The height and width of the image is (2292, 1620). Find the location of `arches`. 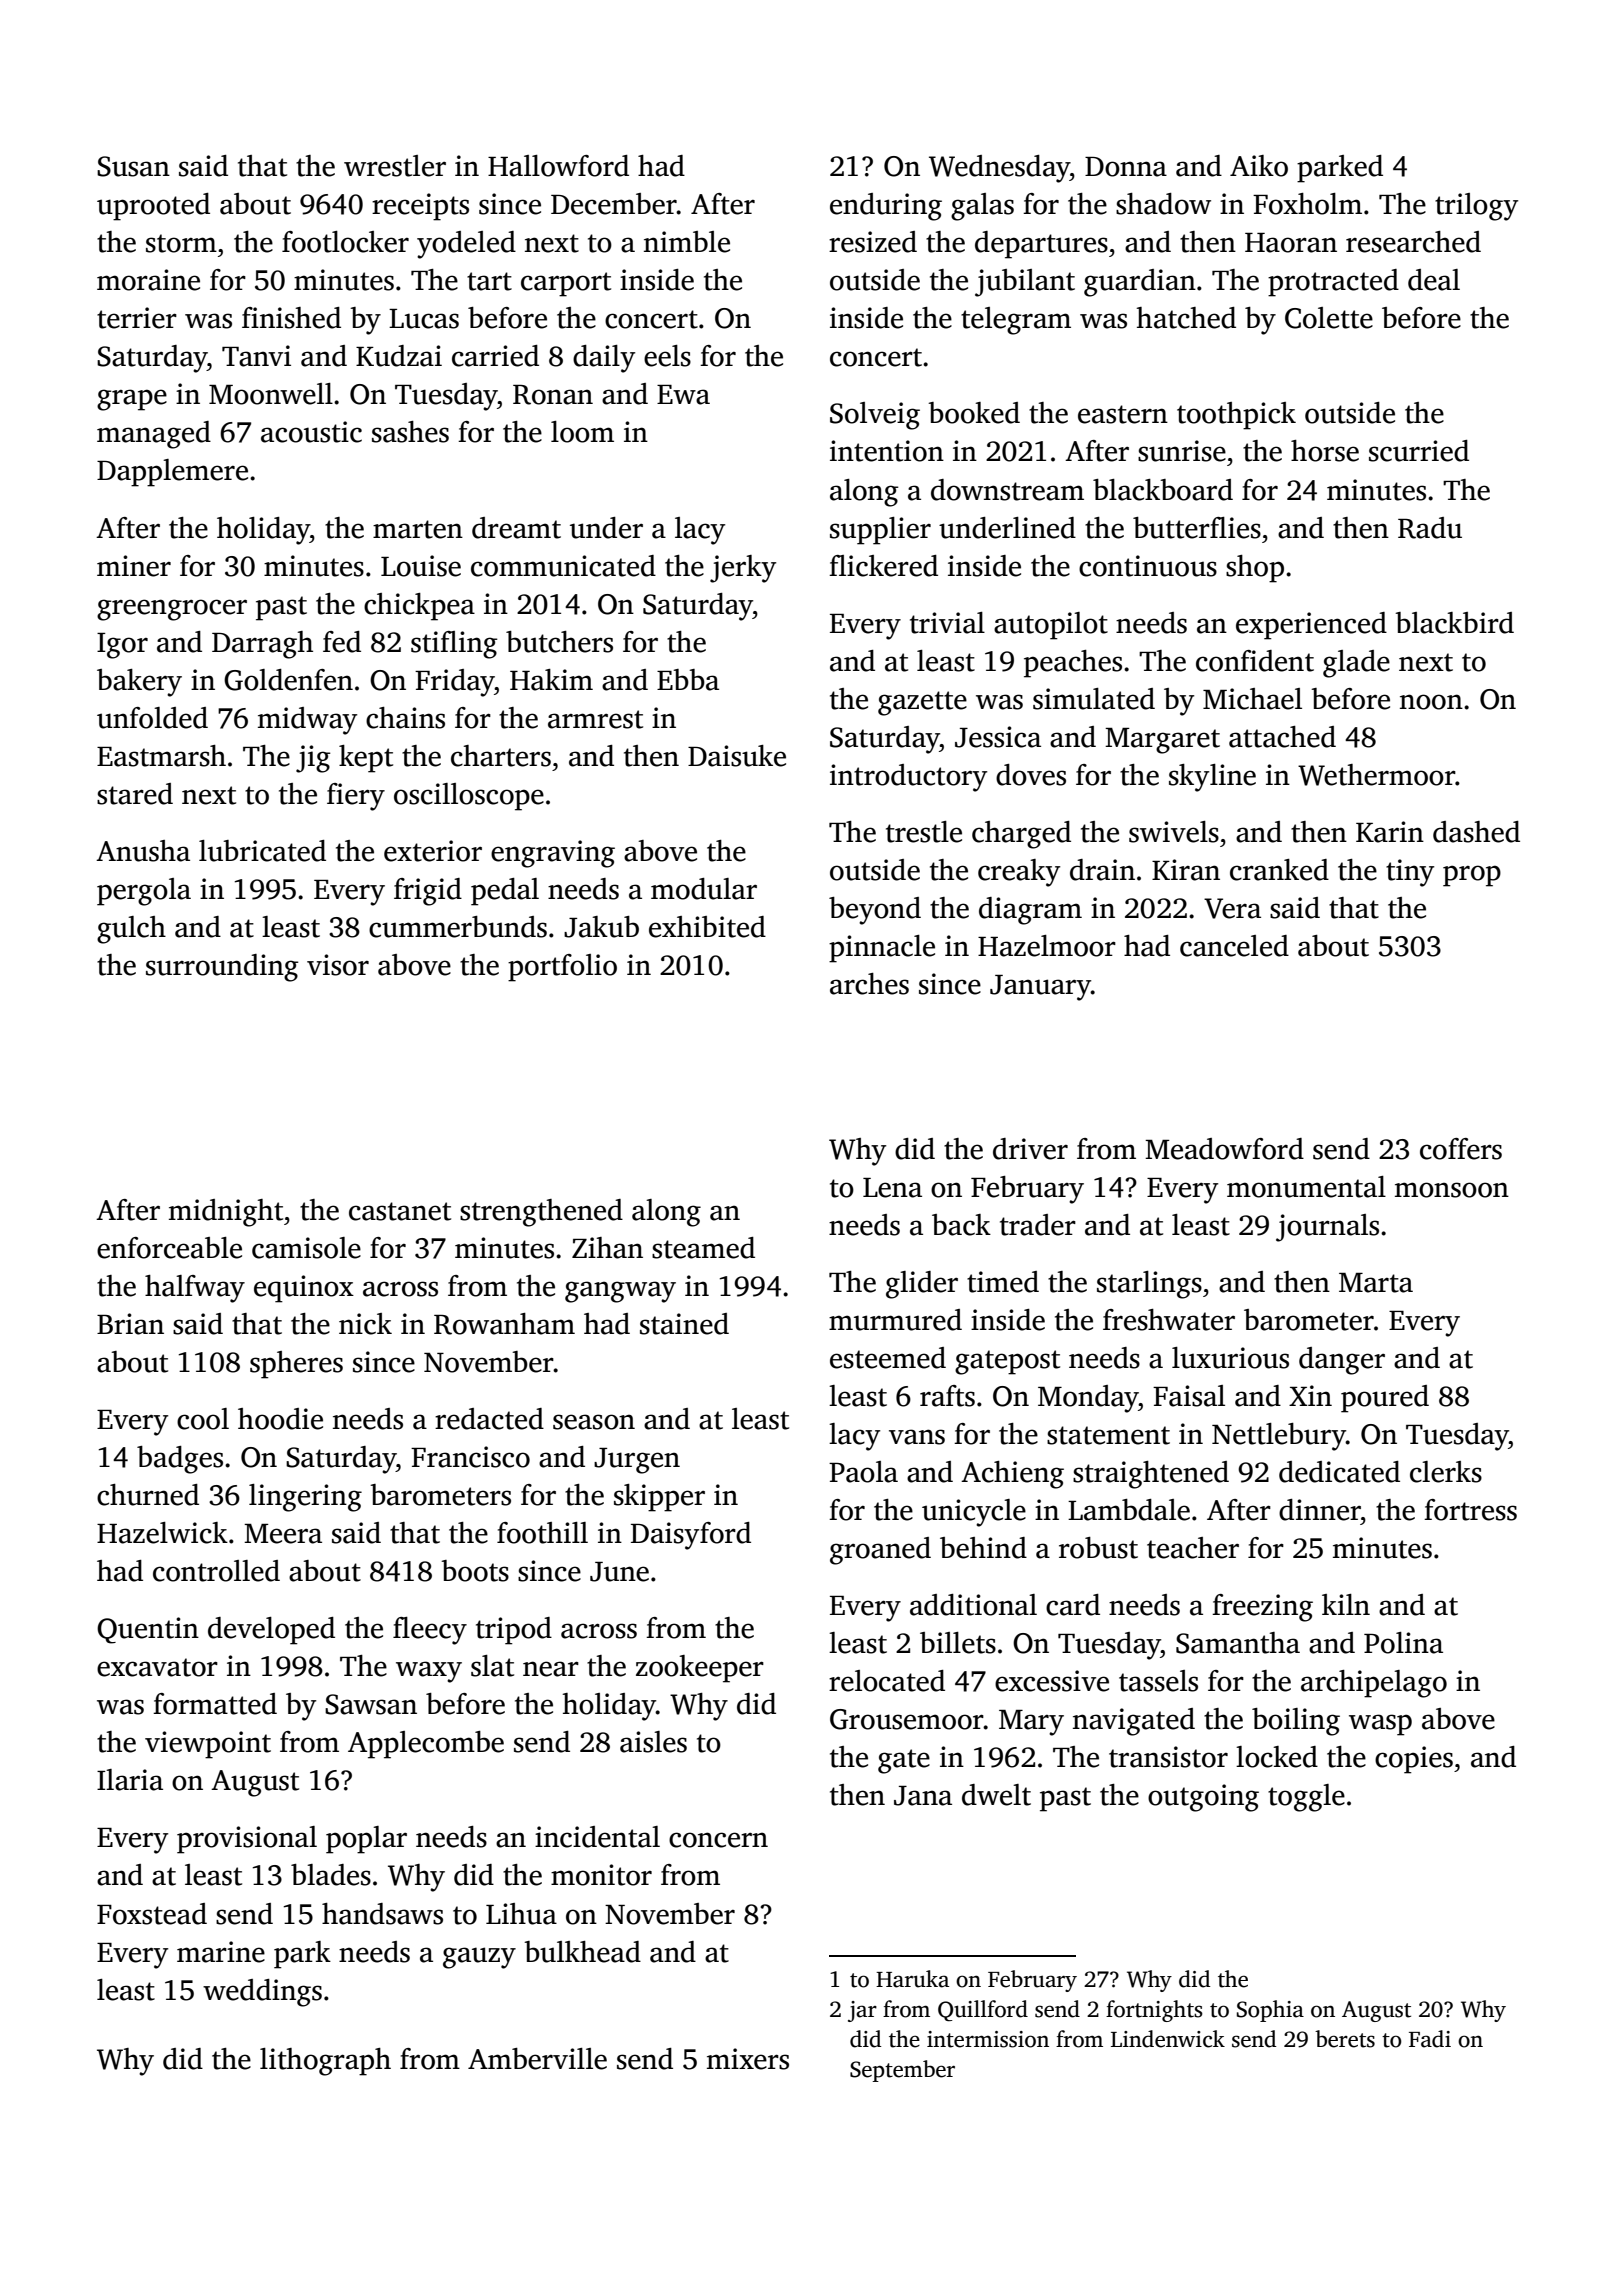

arches is located at coordinates (869, 984).
